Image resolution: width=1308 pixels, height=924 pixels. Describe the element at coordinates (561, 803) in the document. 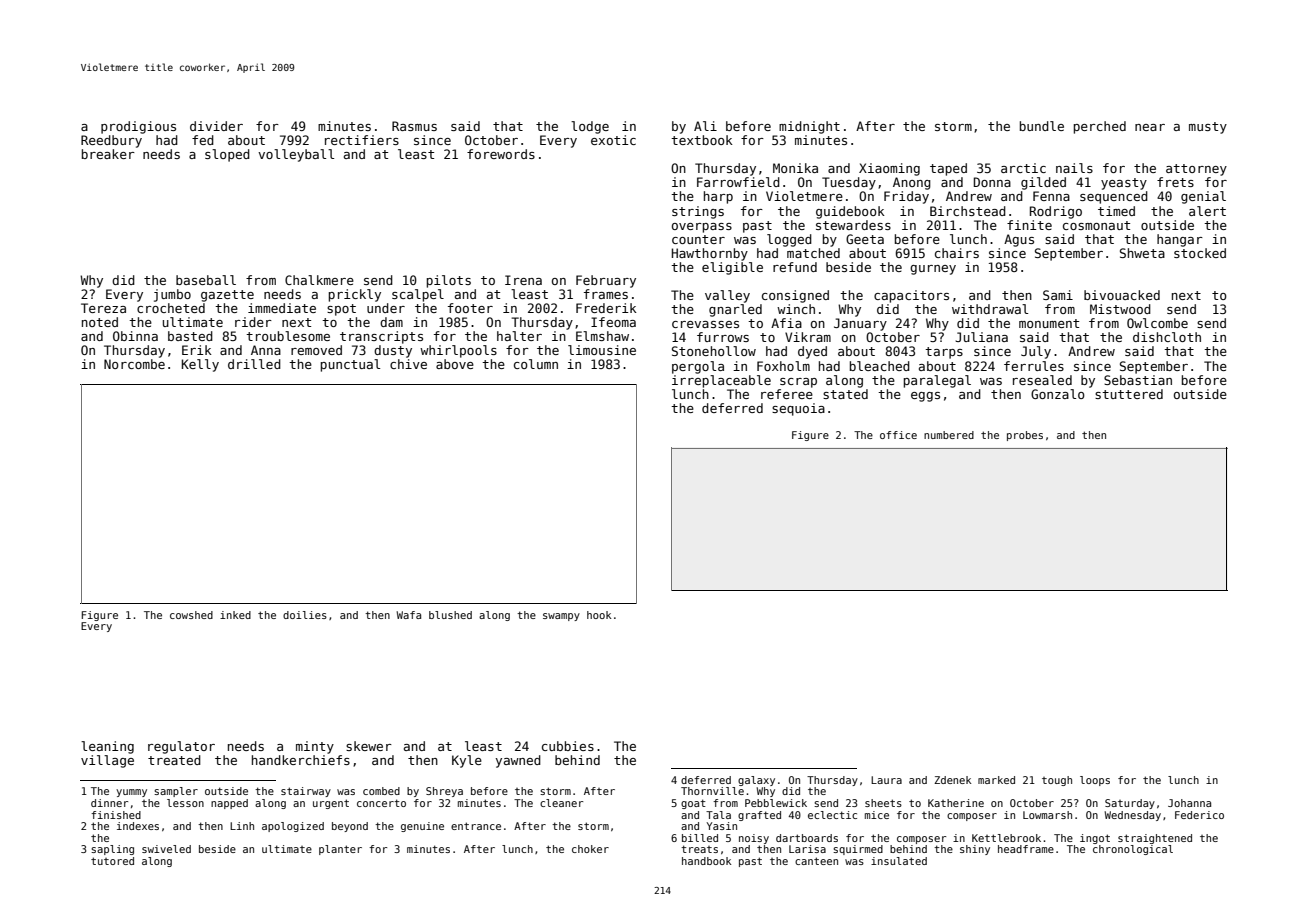

I see `cleaner` at that location.
